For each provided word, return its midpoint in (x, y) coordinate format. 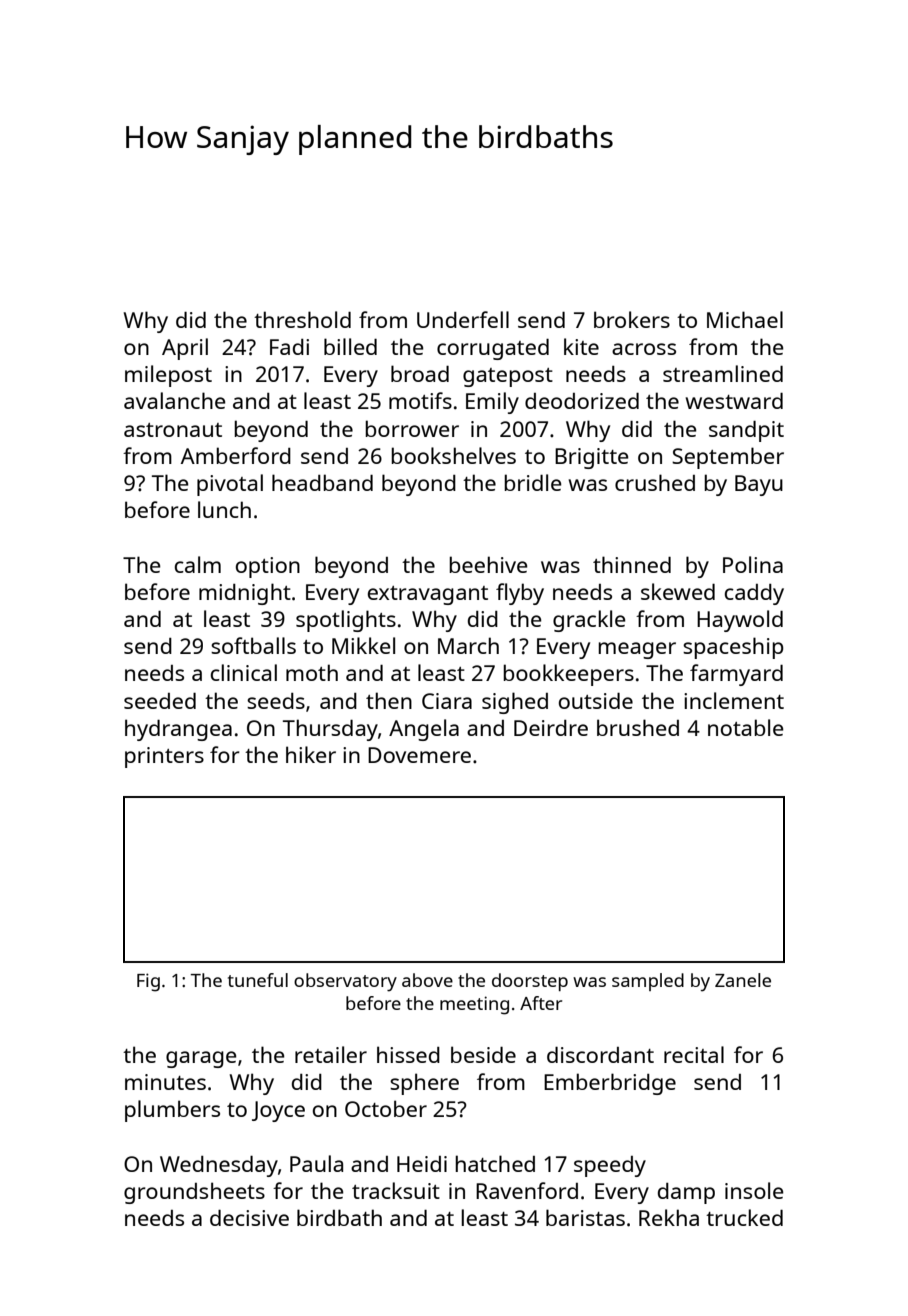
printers (164, 757)
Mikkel (363, 645)
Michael (745, 319)
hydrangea (178, 730)
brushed (638, 727)
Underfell (463, 319)
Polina (753, 564)
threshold (302, 319)
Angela (424, 730)
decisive (249, 1218)
